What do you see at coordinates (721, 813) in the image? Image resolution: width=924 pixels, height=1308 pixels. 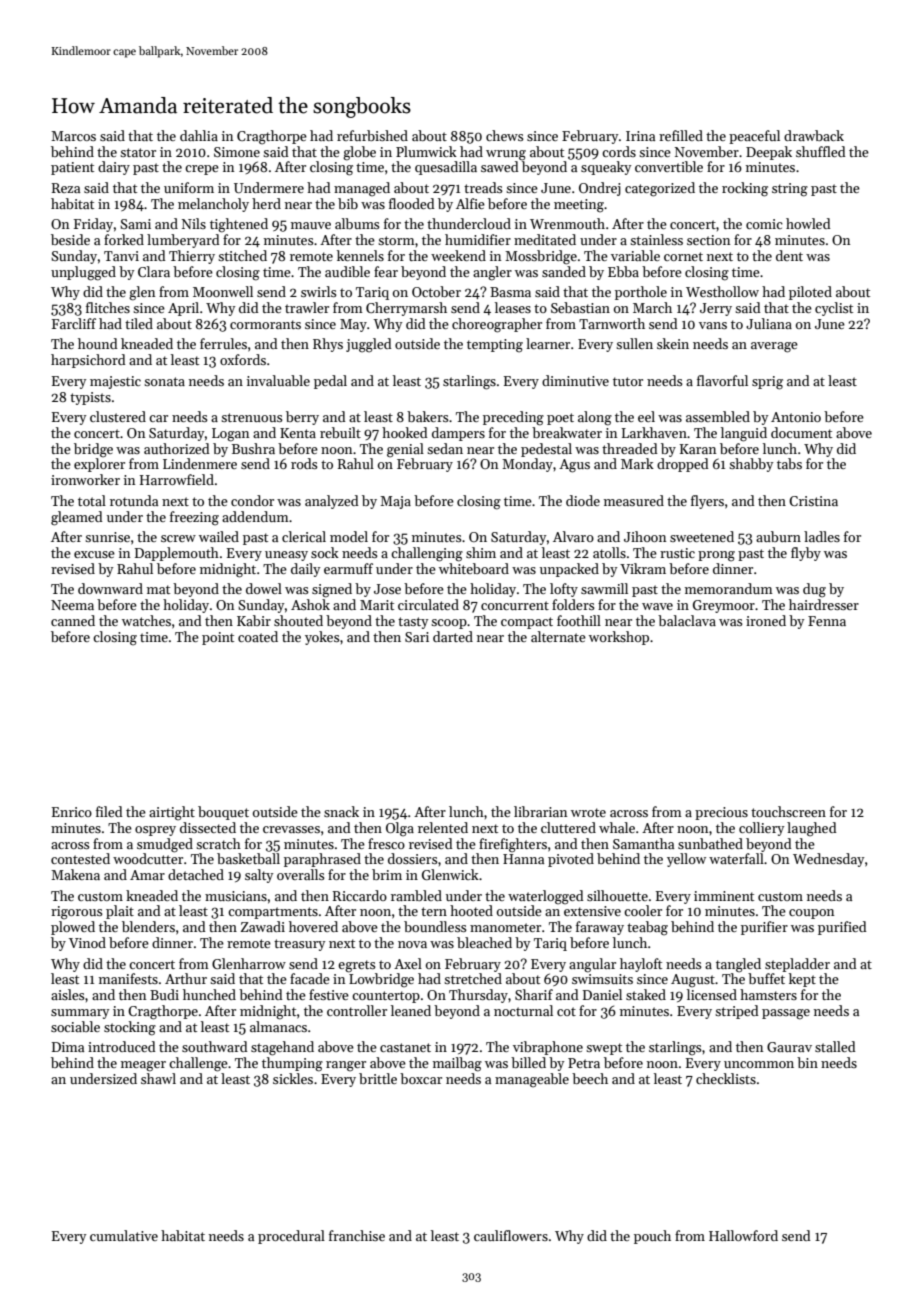 I see `precious` at bounding box center [721, 813].
